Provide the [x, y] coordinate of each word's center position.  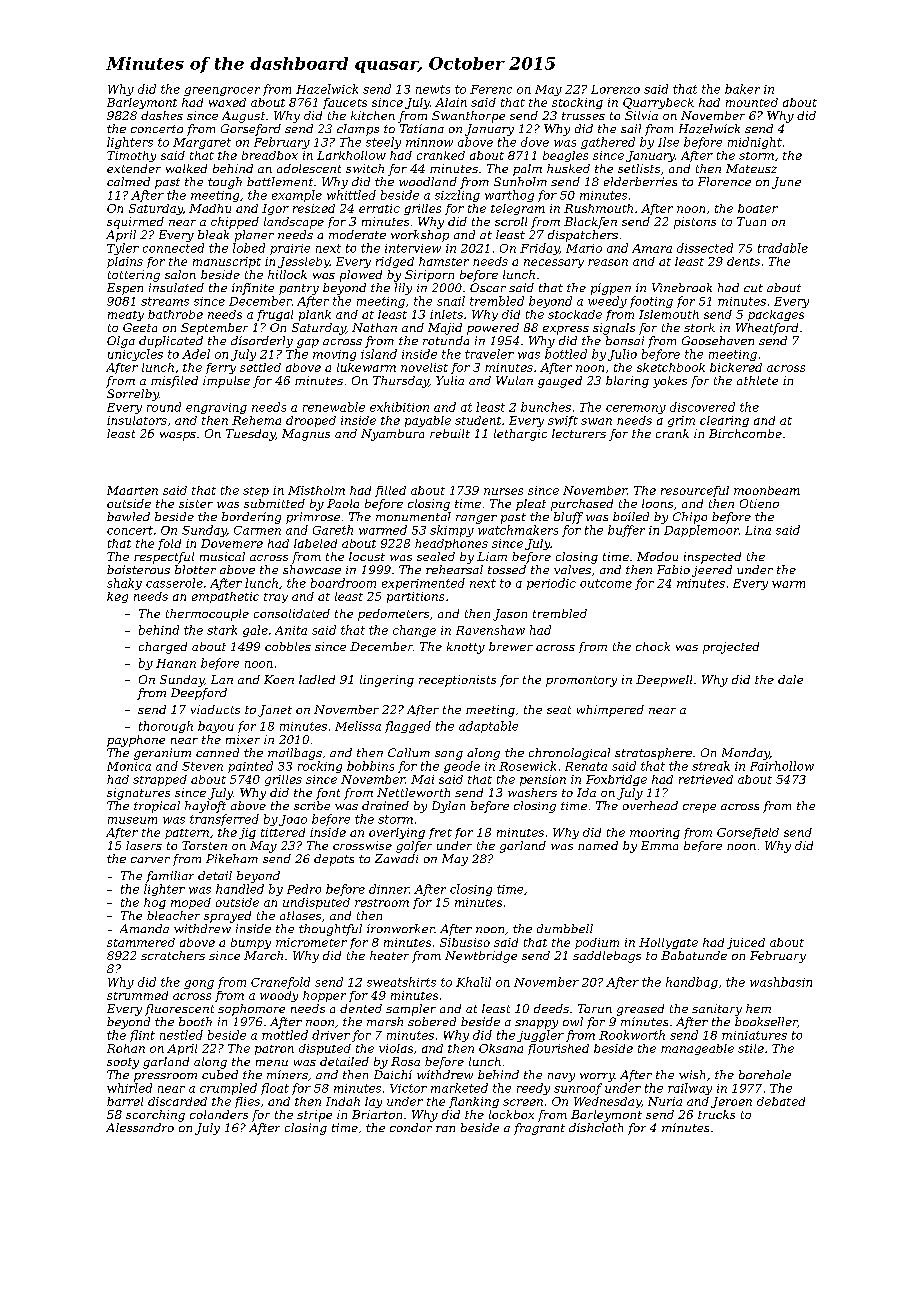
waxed [227, 102]
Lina [758, 530]
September [214, 329]
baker [742, 89]
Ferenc [491, 89]
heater [389, 955]
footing [651, 302]
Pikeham [232, 858]
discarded [177, 1101]
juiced [746, 943]
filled [390, 491]
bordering [251, 518]
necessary [554, 263]
